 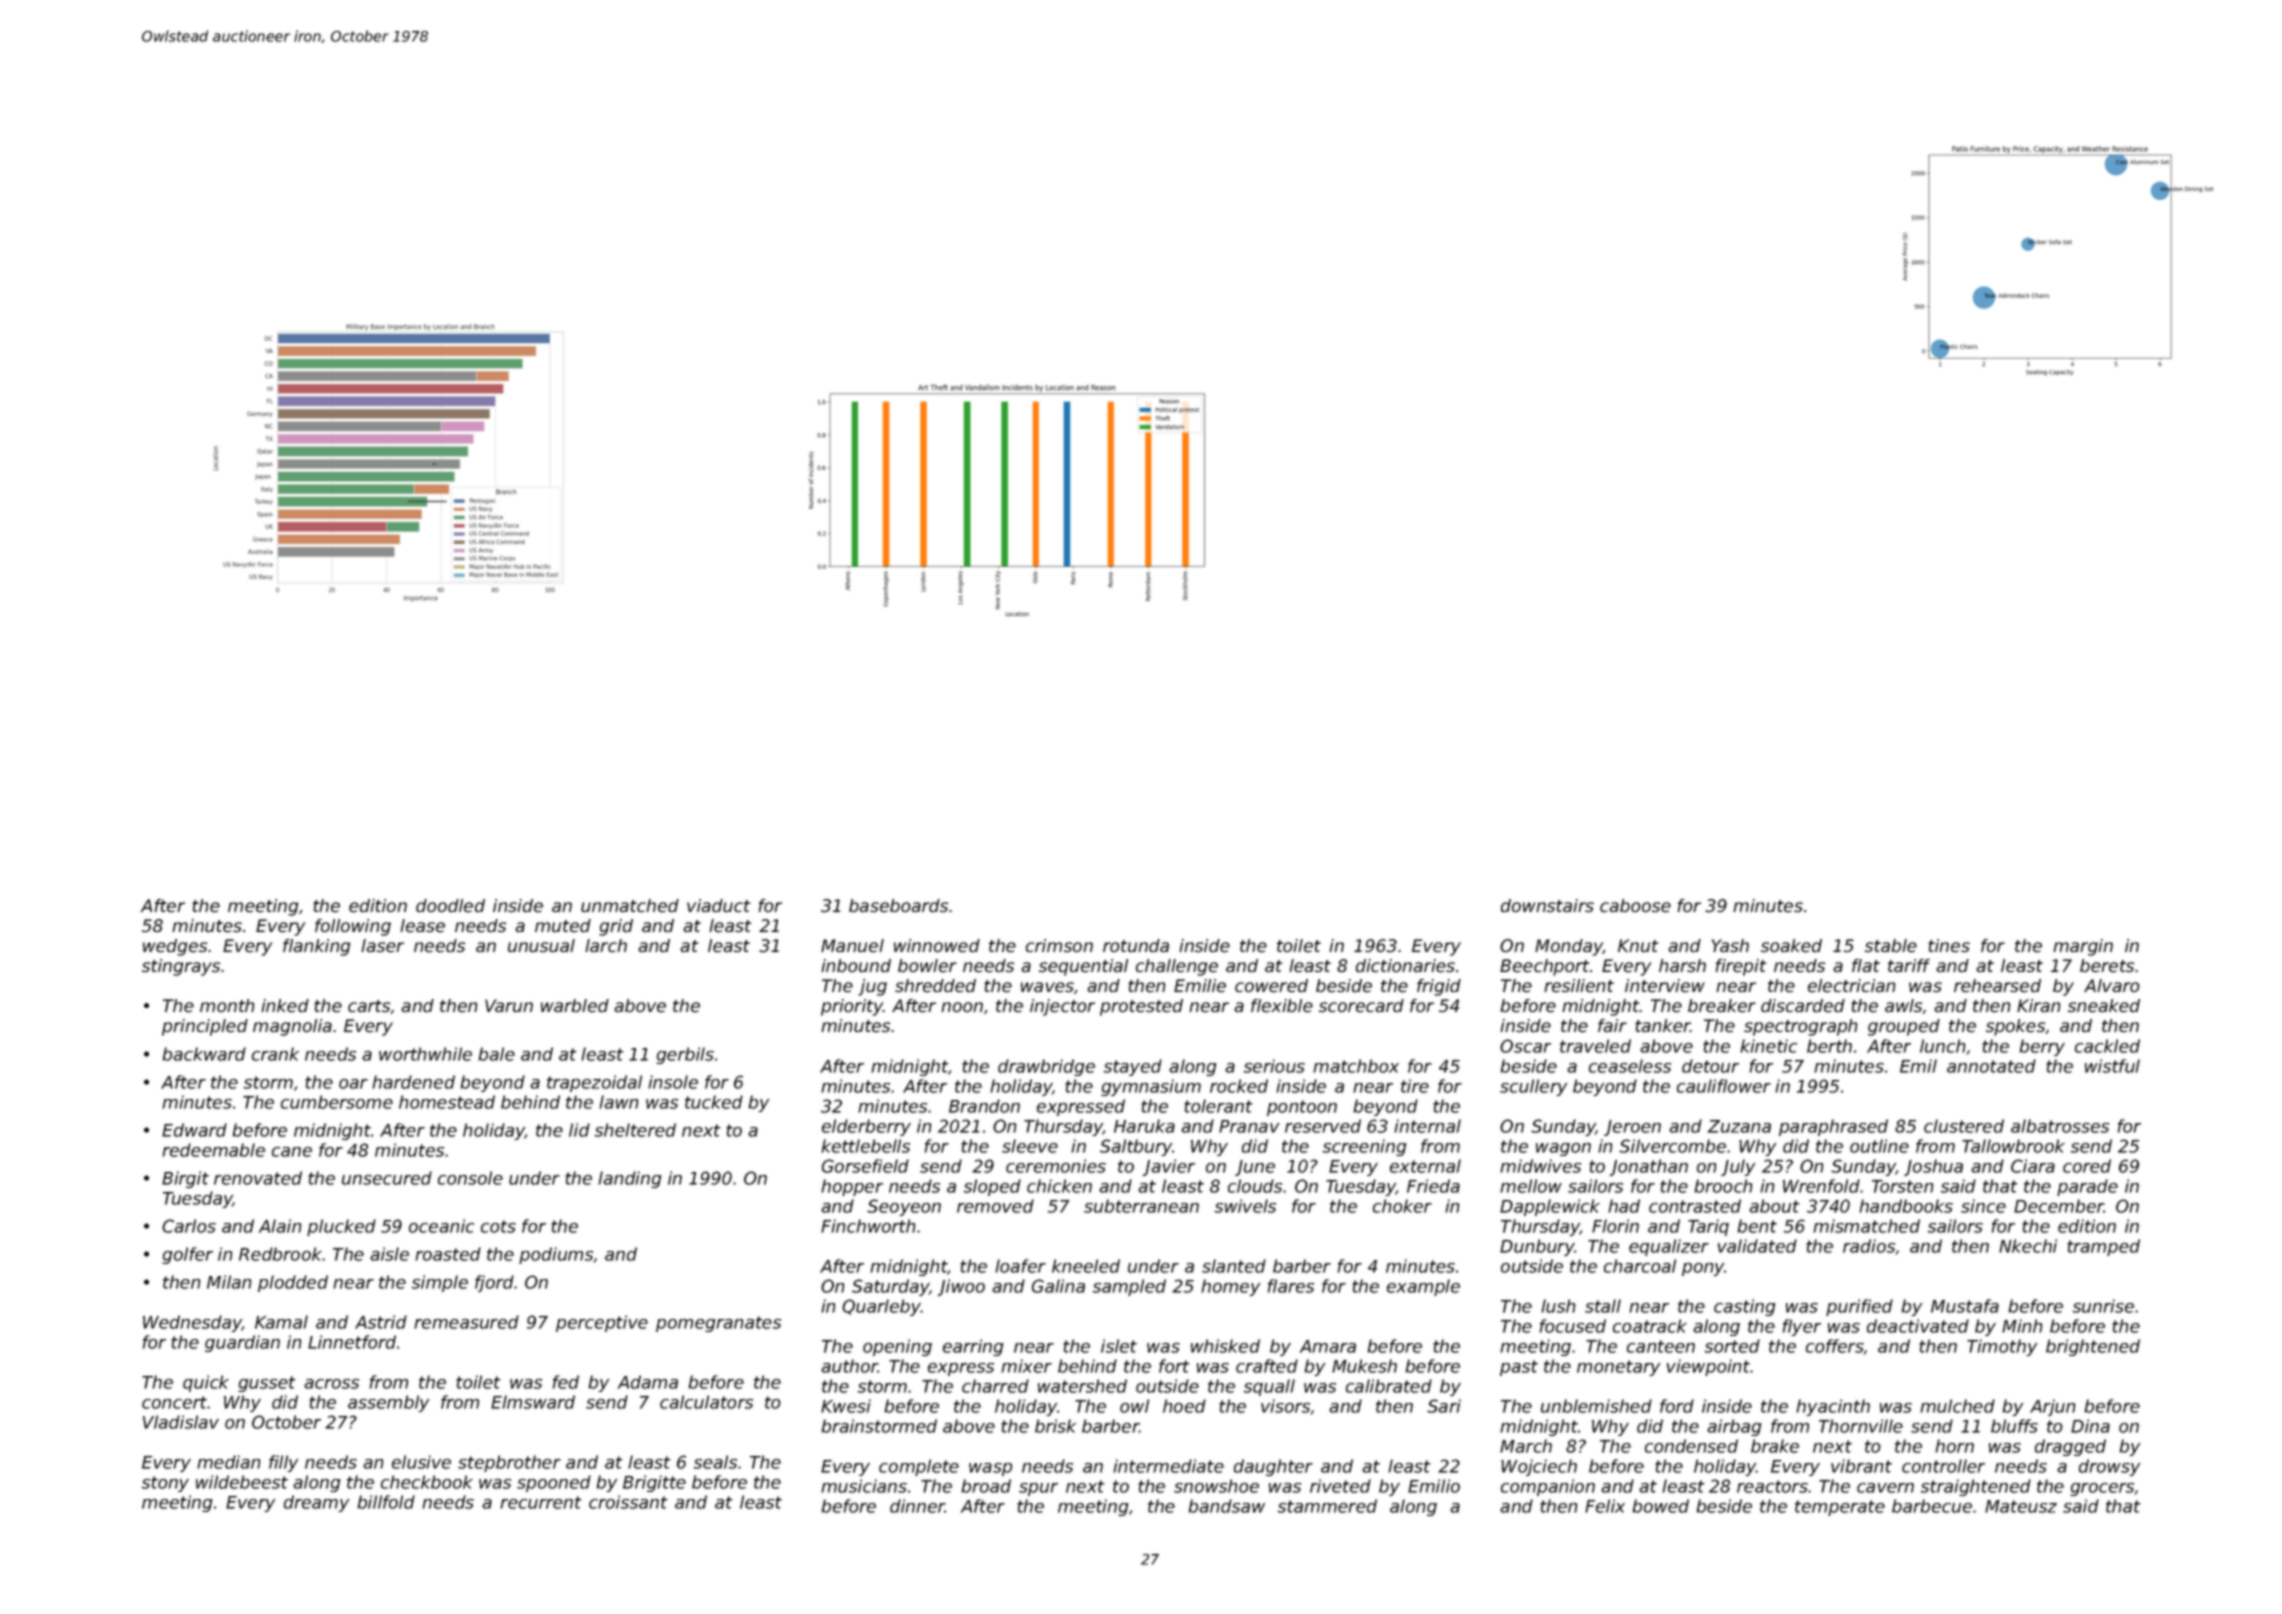 What do you see at coordinates (1136, 946) in the screenshot?
I see `rotunda` at bounding box center [1136, 946].
